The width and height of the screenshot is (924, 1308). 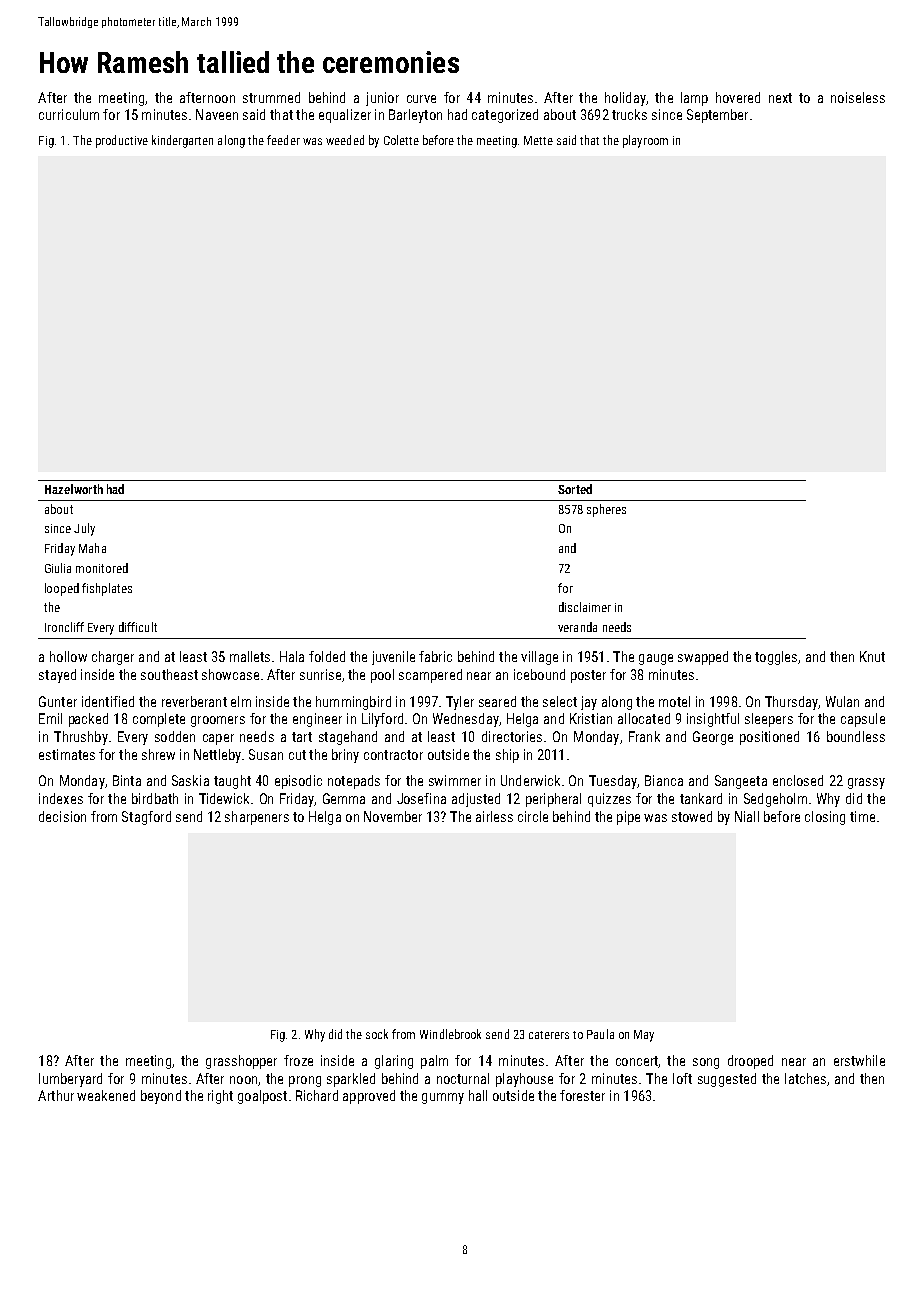 I want to click on curve, so click(x=421, y=99).
